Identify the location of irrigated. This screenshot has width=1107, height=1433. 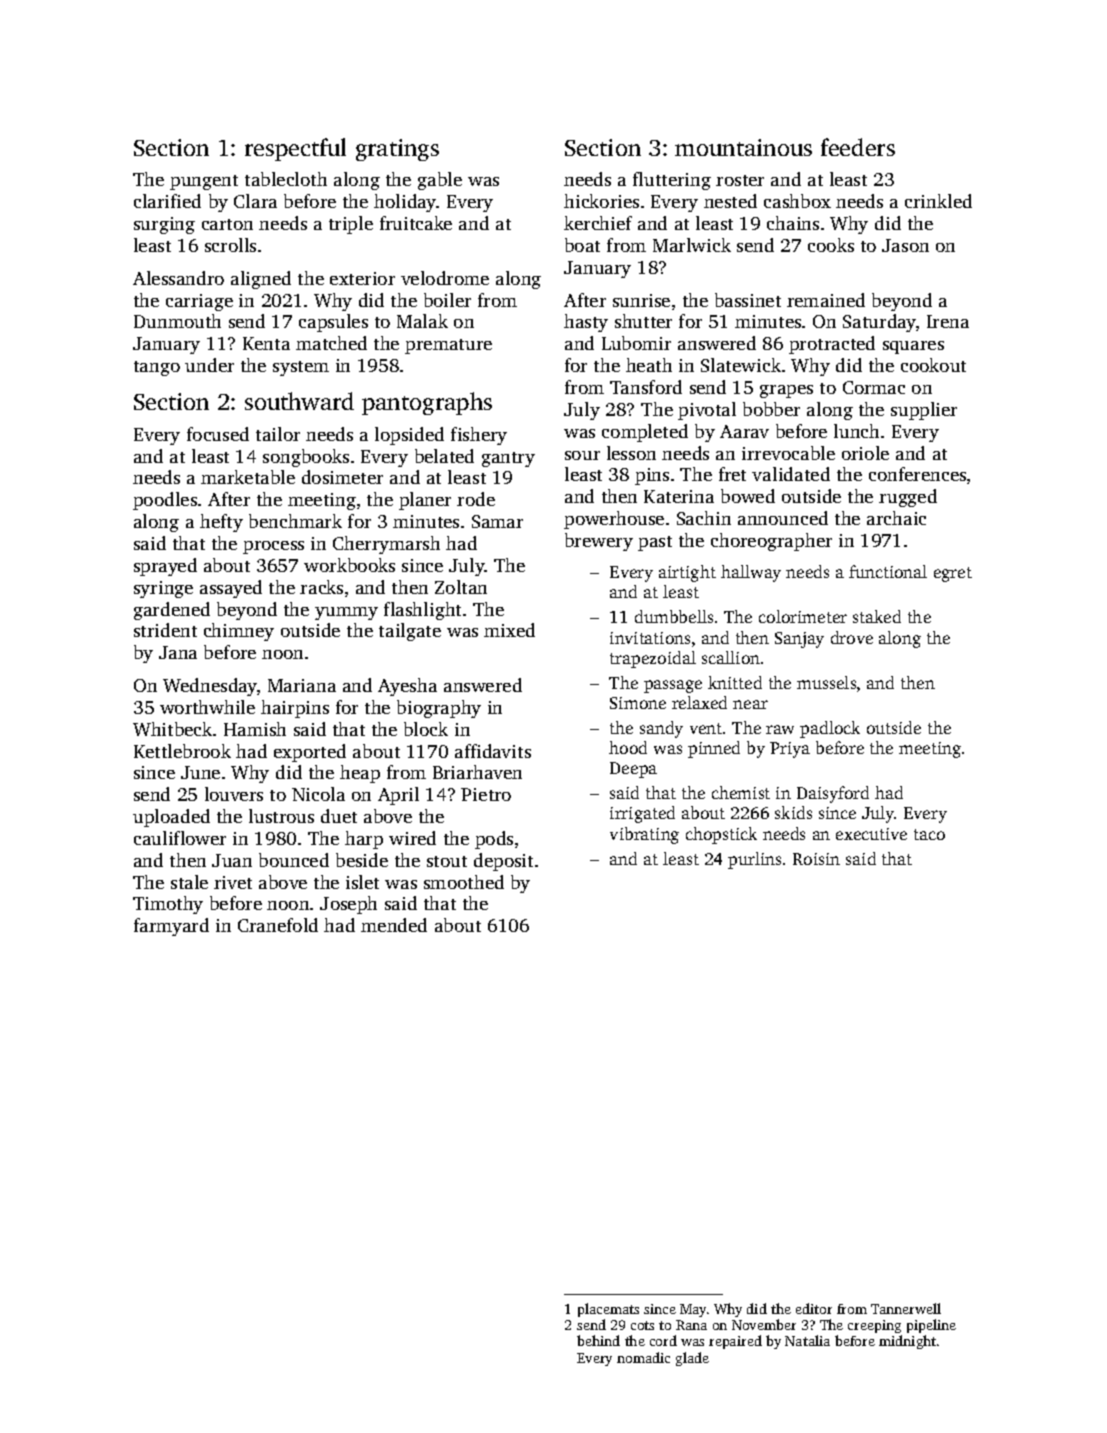
(642, 814).
